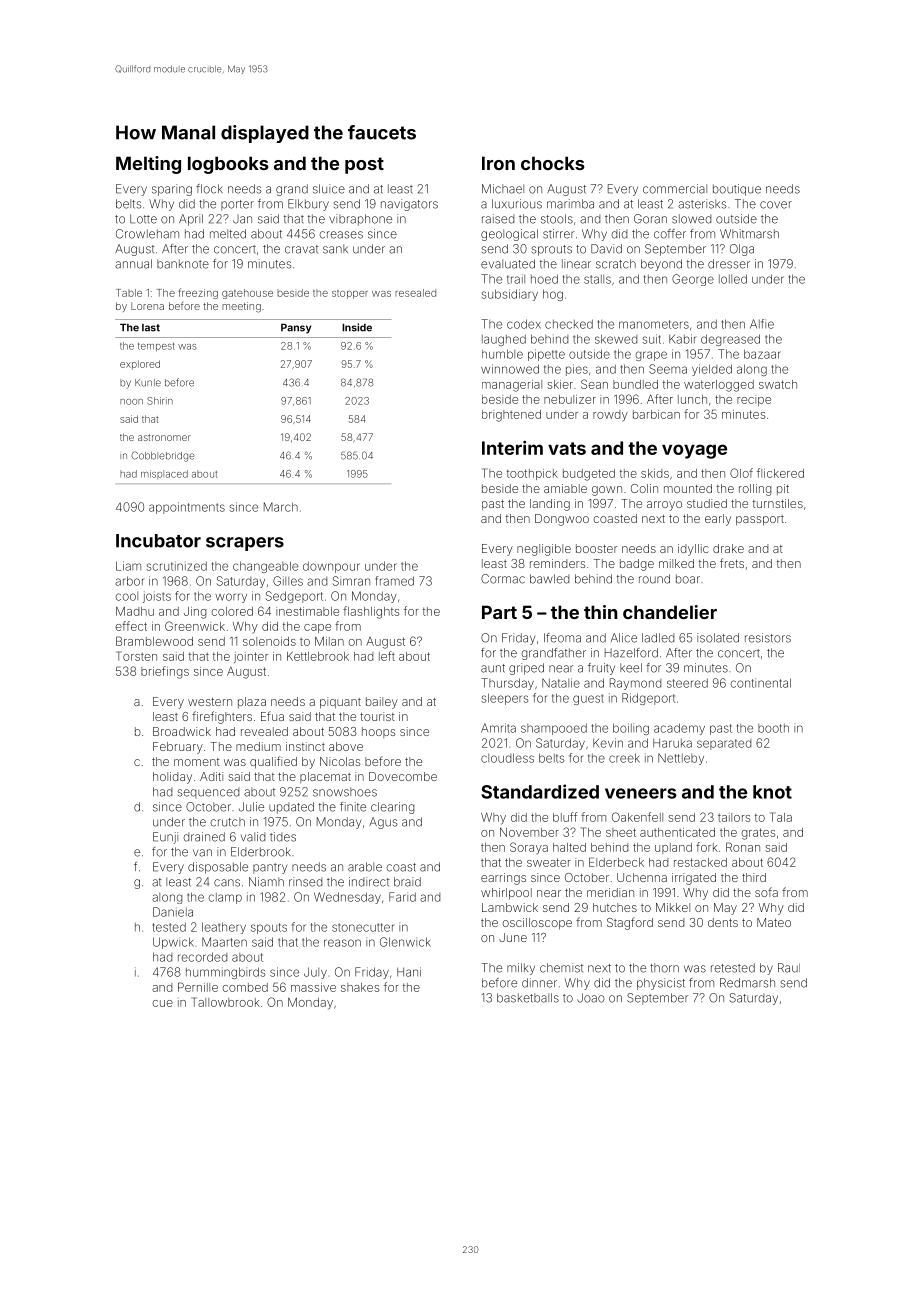 This screenshot has width=924, height=1308. What do you see at coordinates (294, 597) in the screenshot?
I see `Sedgeport` at bounding box center [294, 597].
